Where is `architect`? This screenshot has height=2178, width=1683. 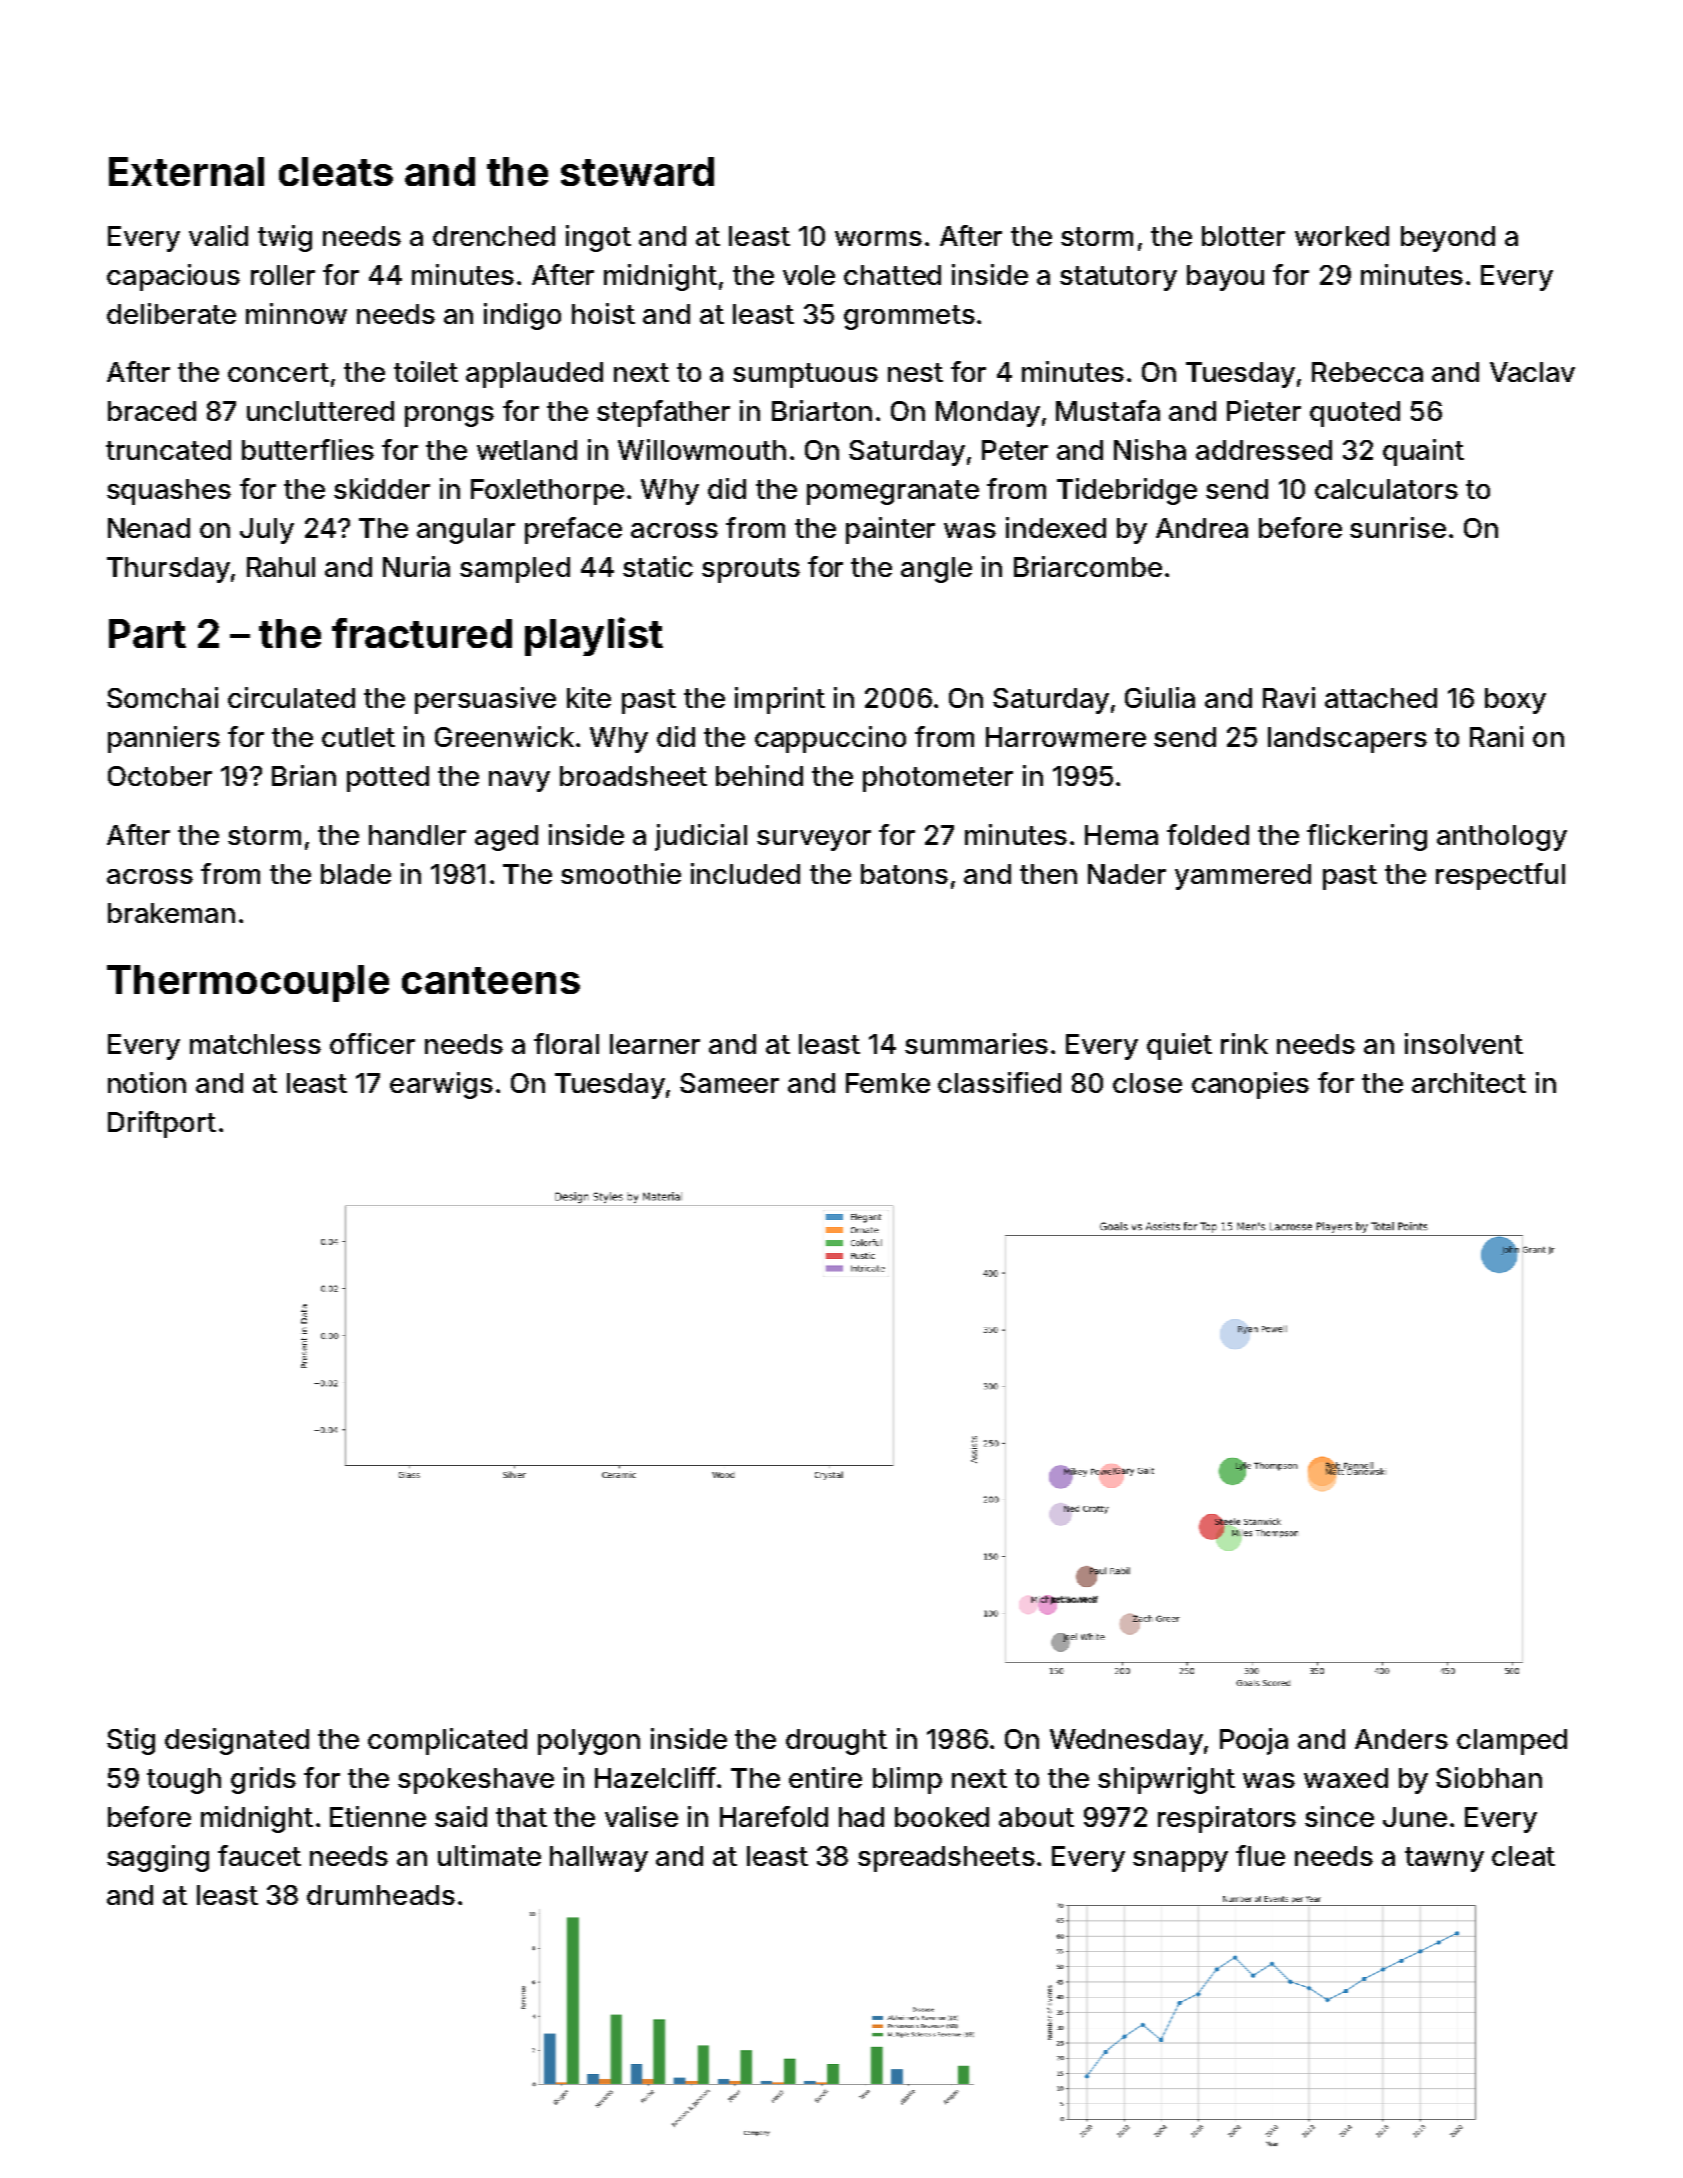
architect is located at coordinates (1469, 1082).
